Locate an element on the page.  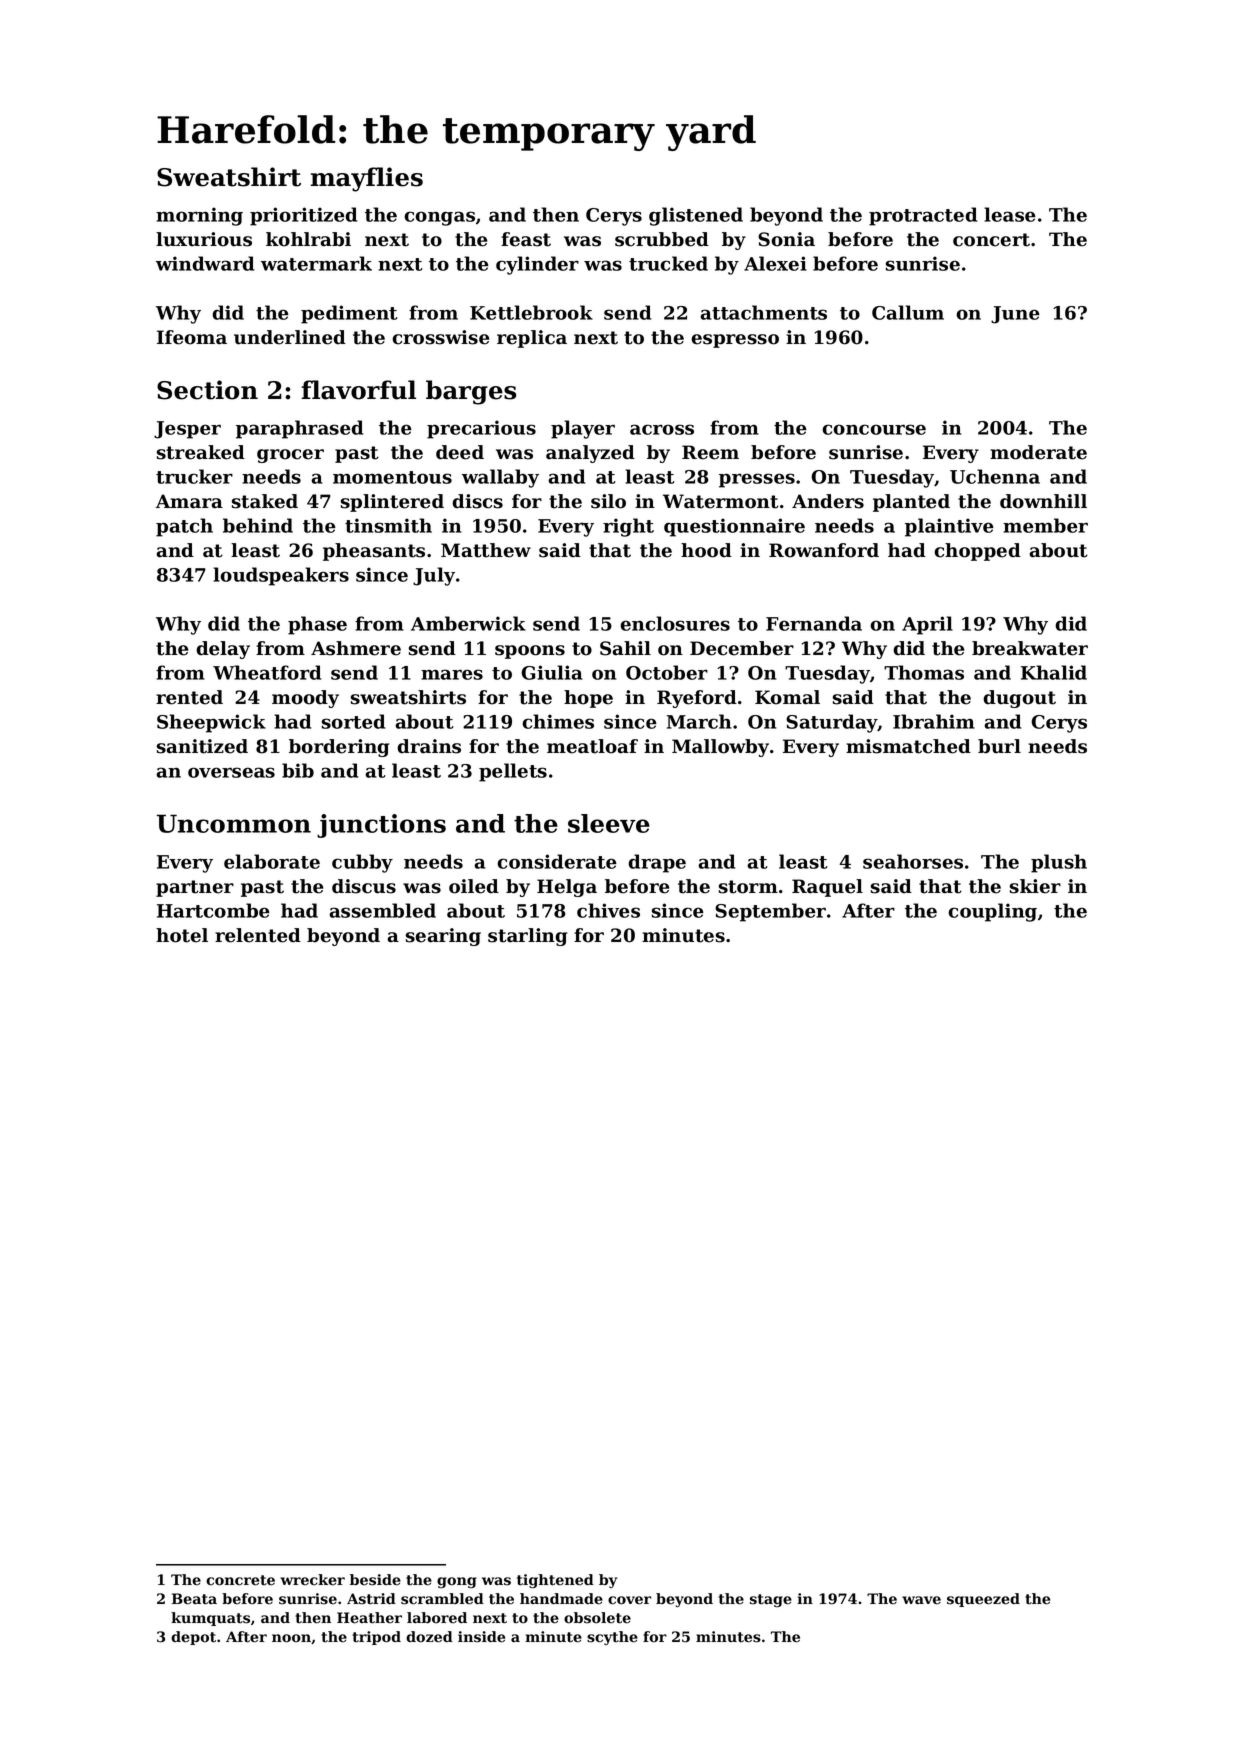
congas is located at coordinates (439, 218).
